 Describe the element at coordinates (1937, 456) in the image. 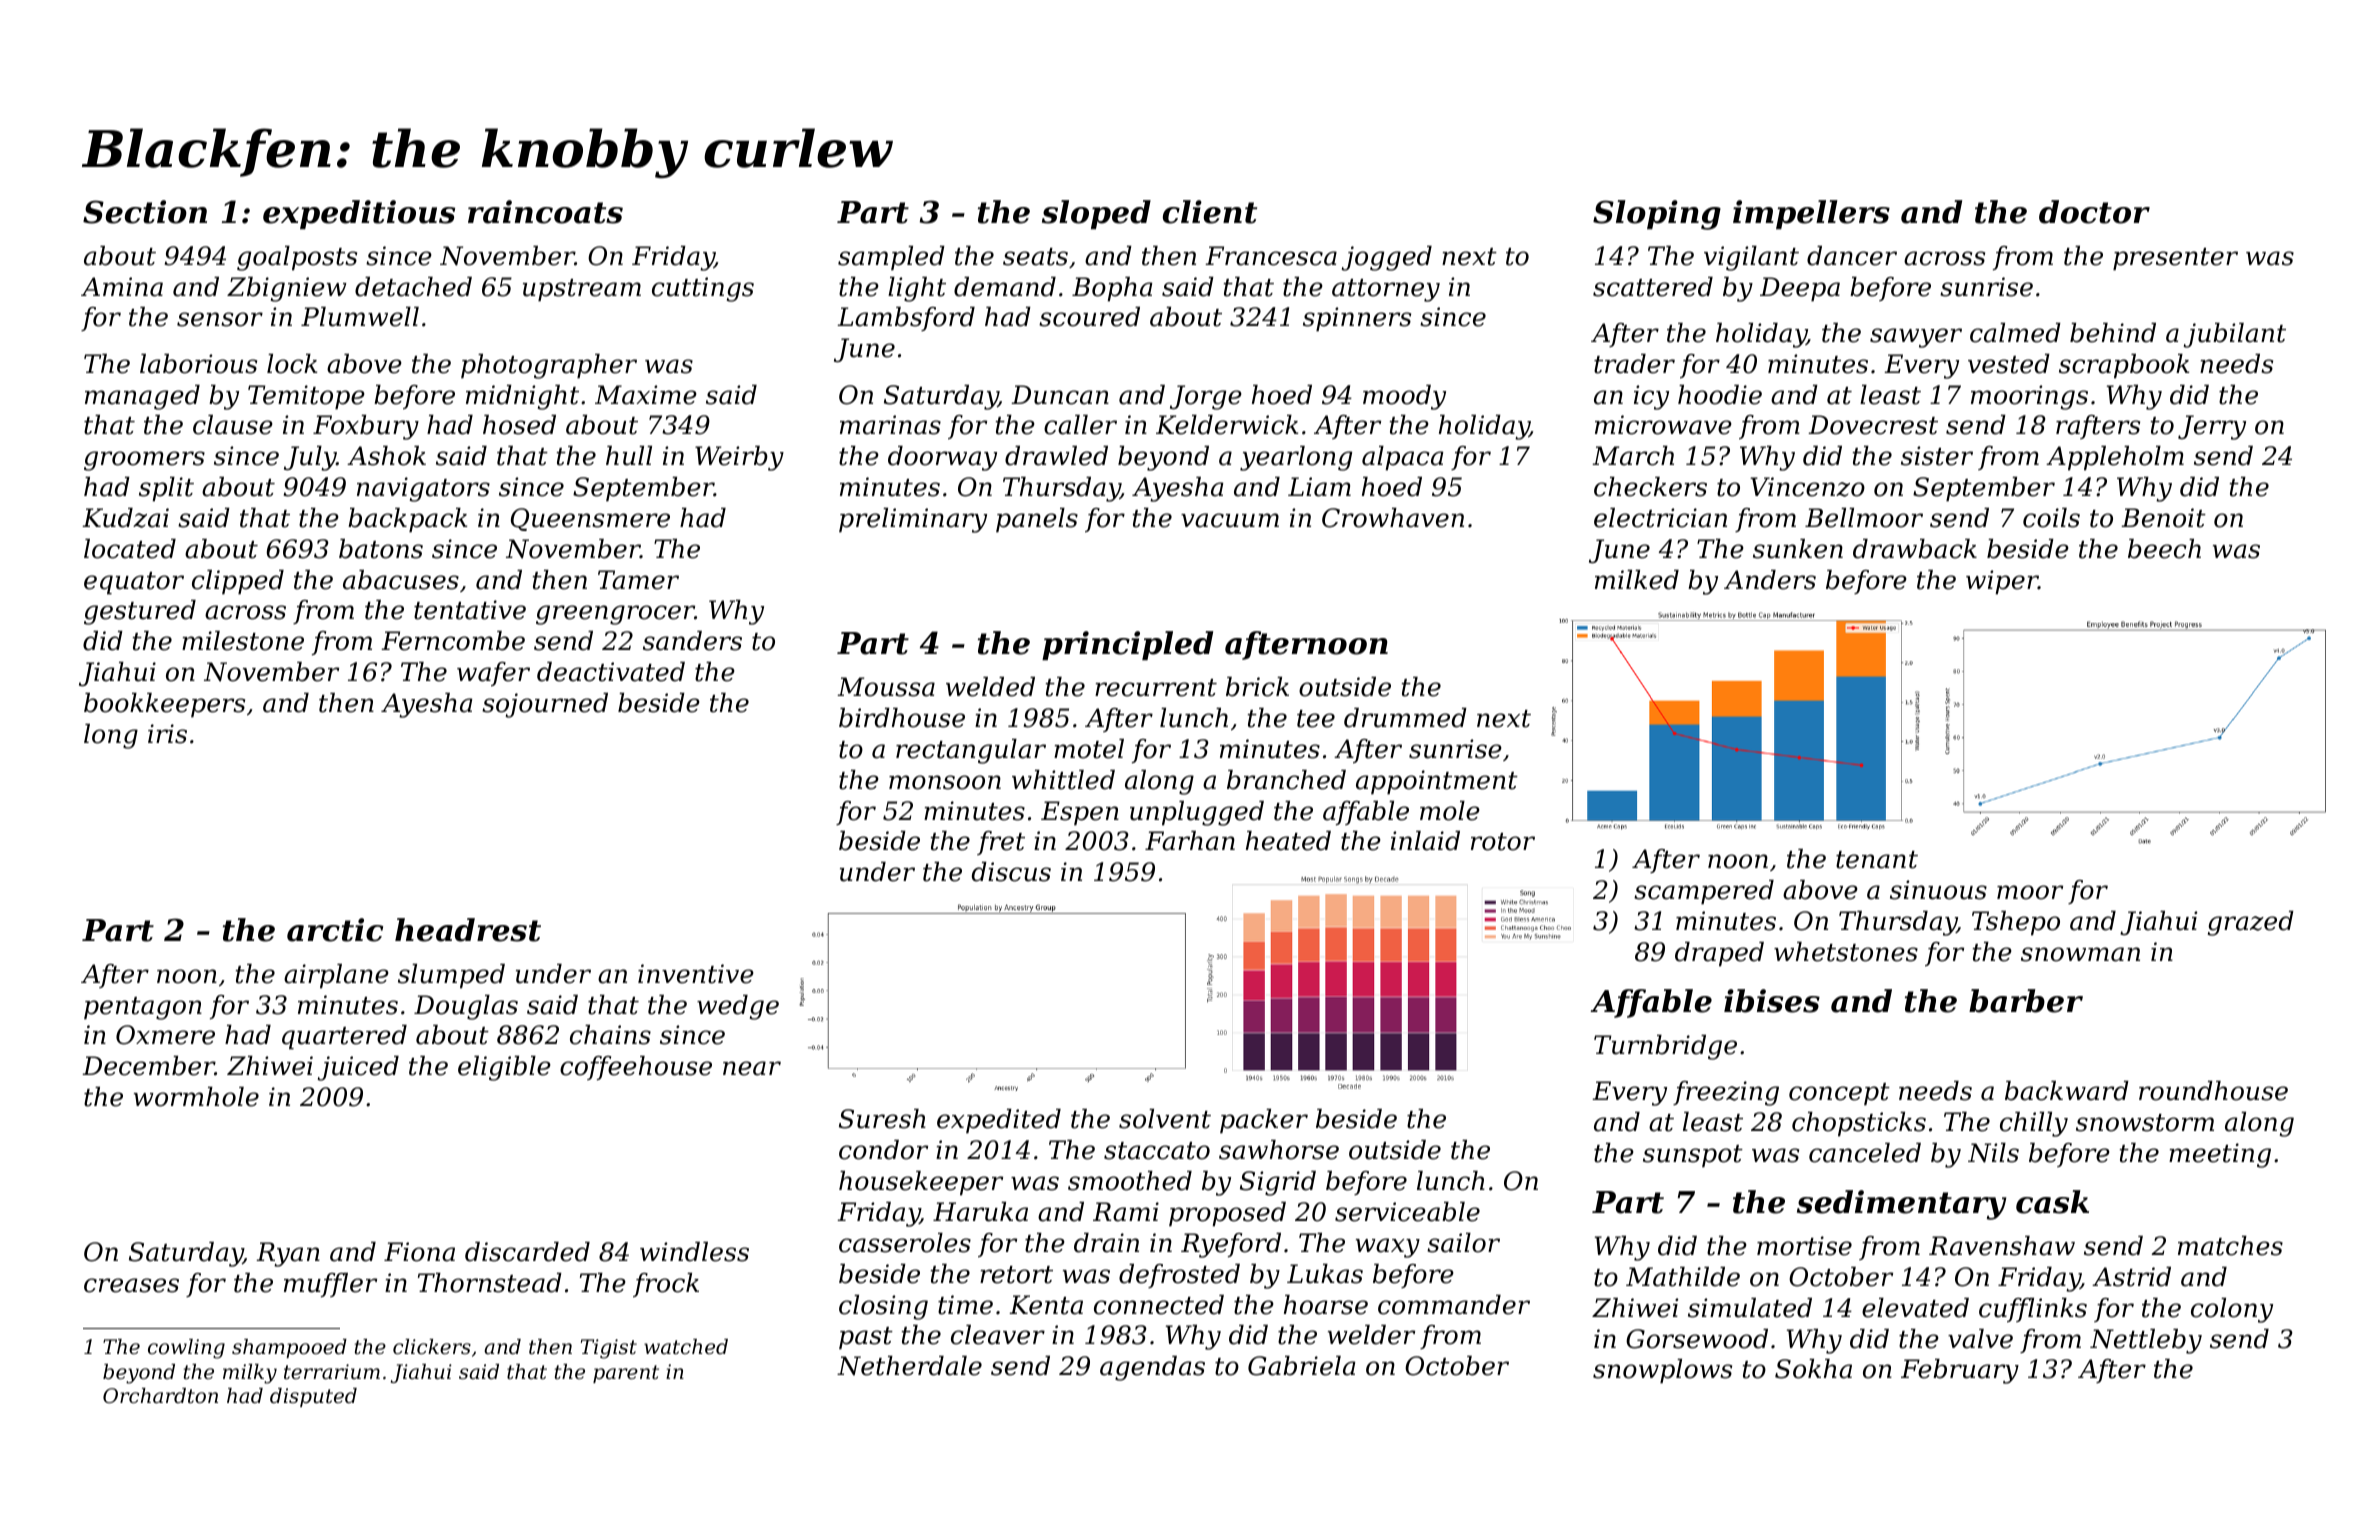

I see `sister` at that location.
